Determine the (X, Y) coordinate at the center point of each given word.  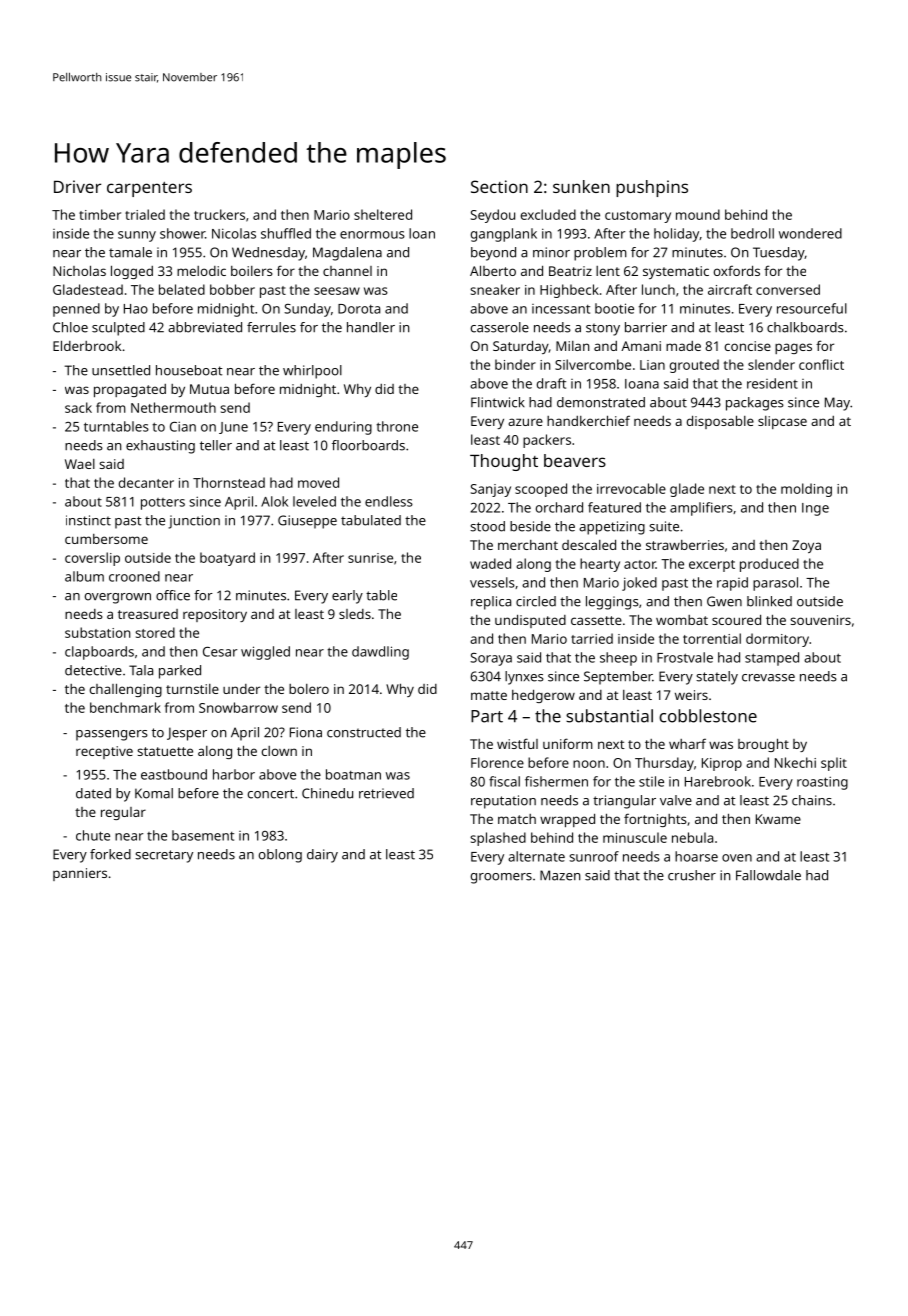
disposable (720, 422)
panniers (80, 874)
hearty (600, 565)
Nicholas (79, 270)
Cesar (220, 652)
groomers (501, 878)
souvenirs (820, 620)
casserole (500, 327)
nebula (692, 837)
